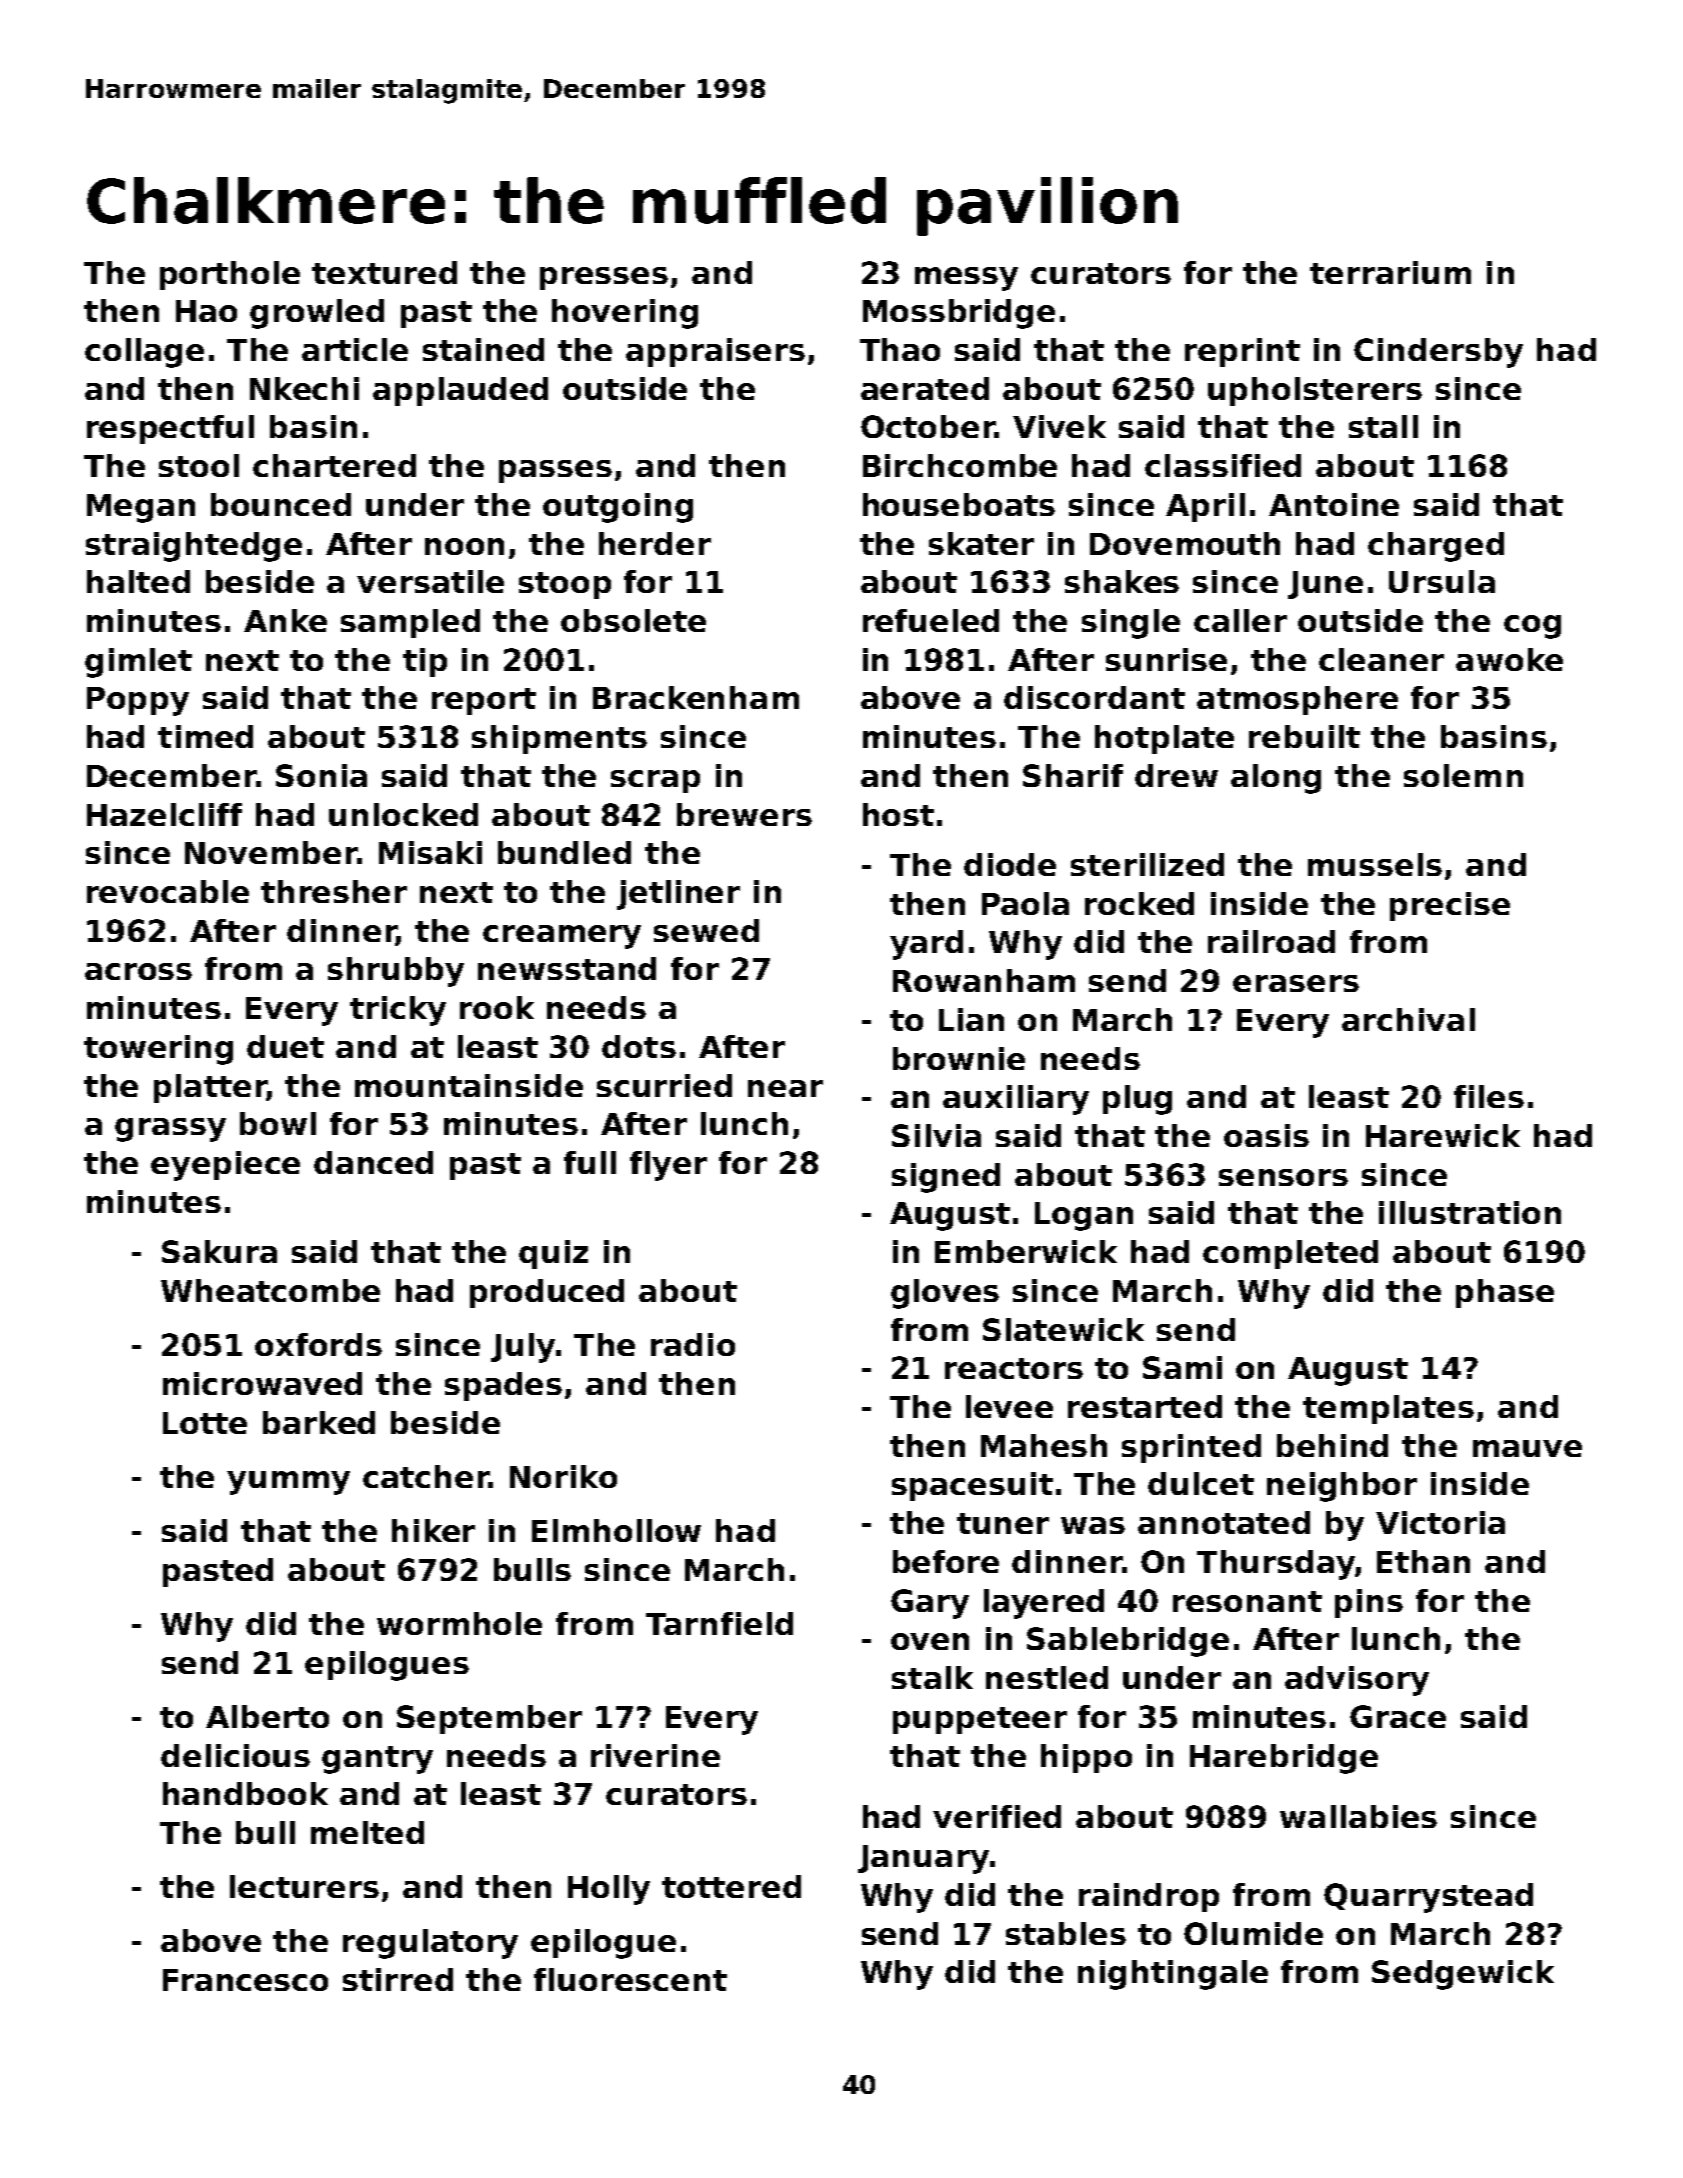  Describe the element at coordinates (398, 1011) in the screenshot. I see `tricky` at that location.
